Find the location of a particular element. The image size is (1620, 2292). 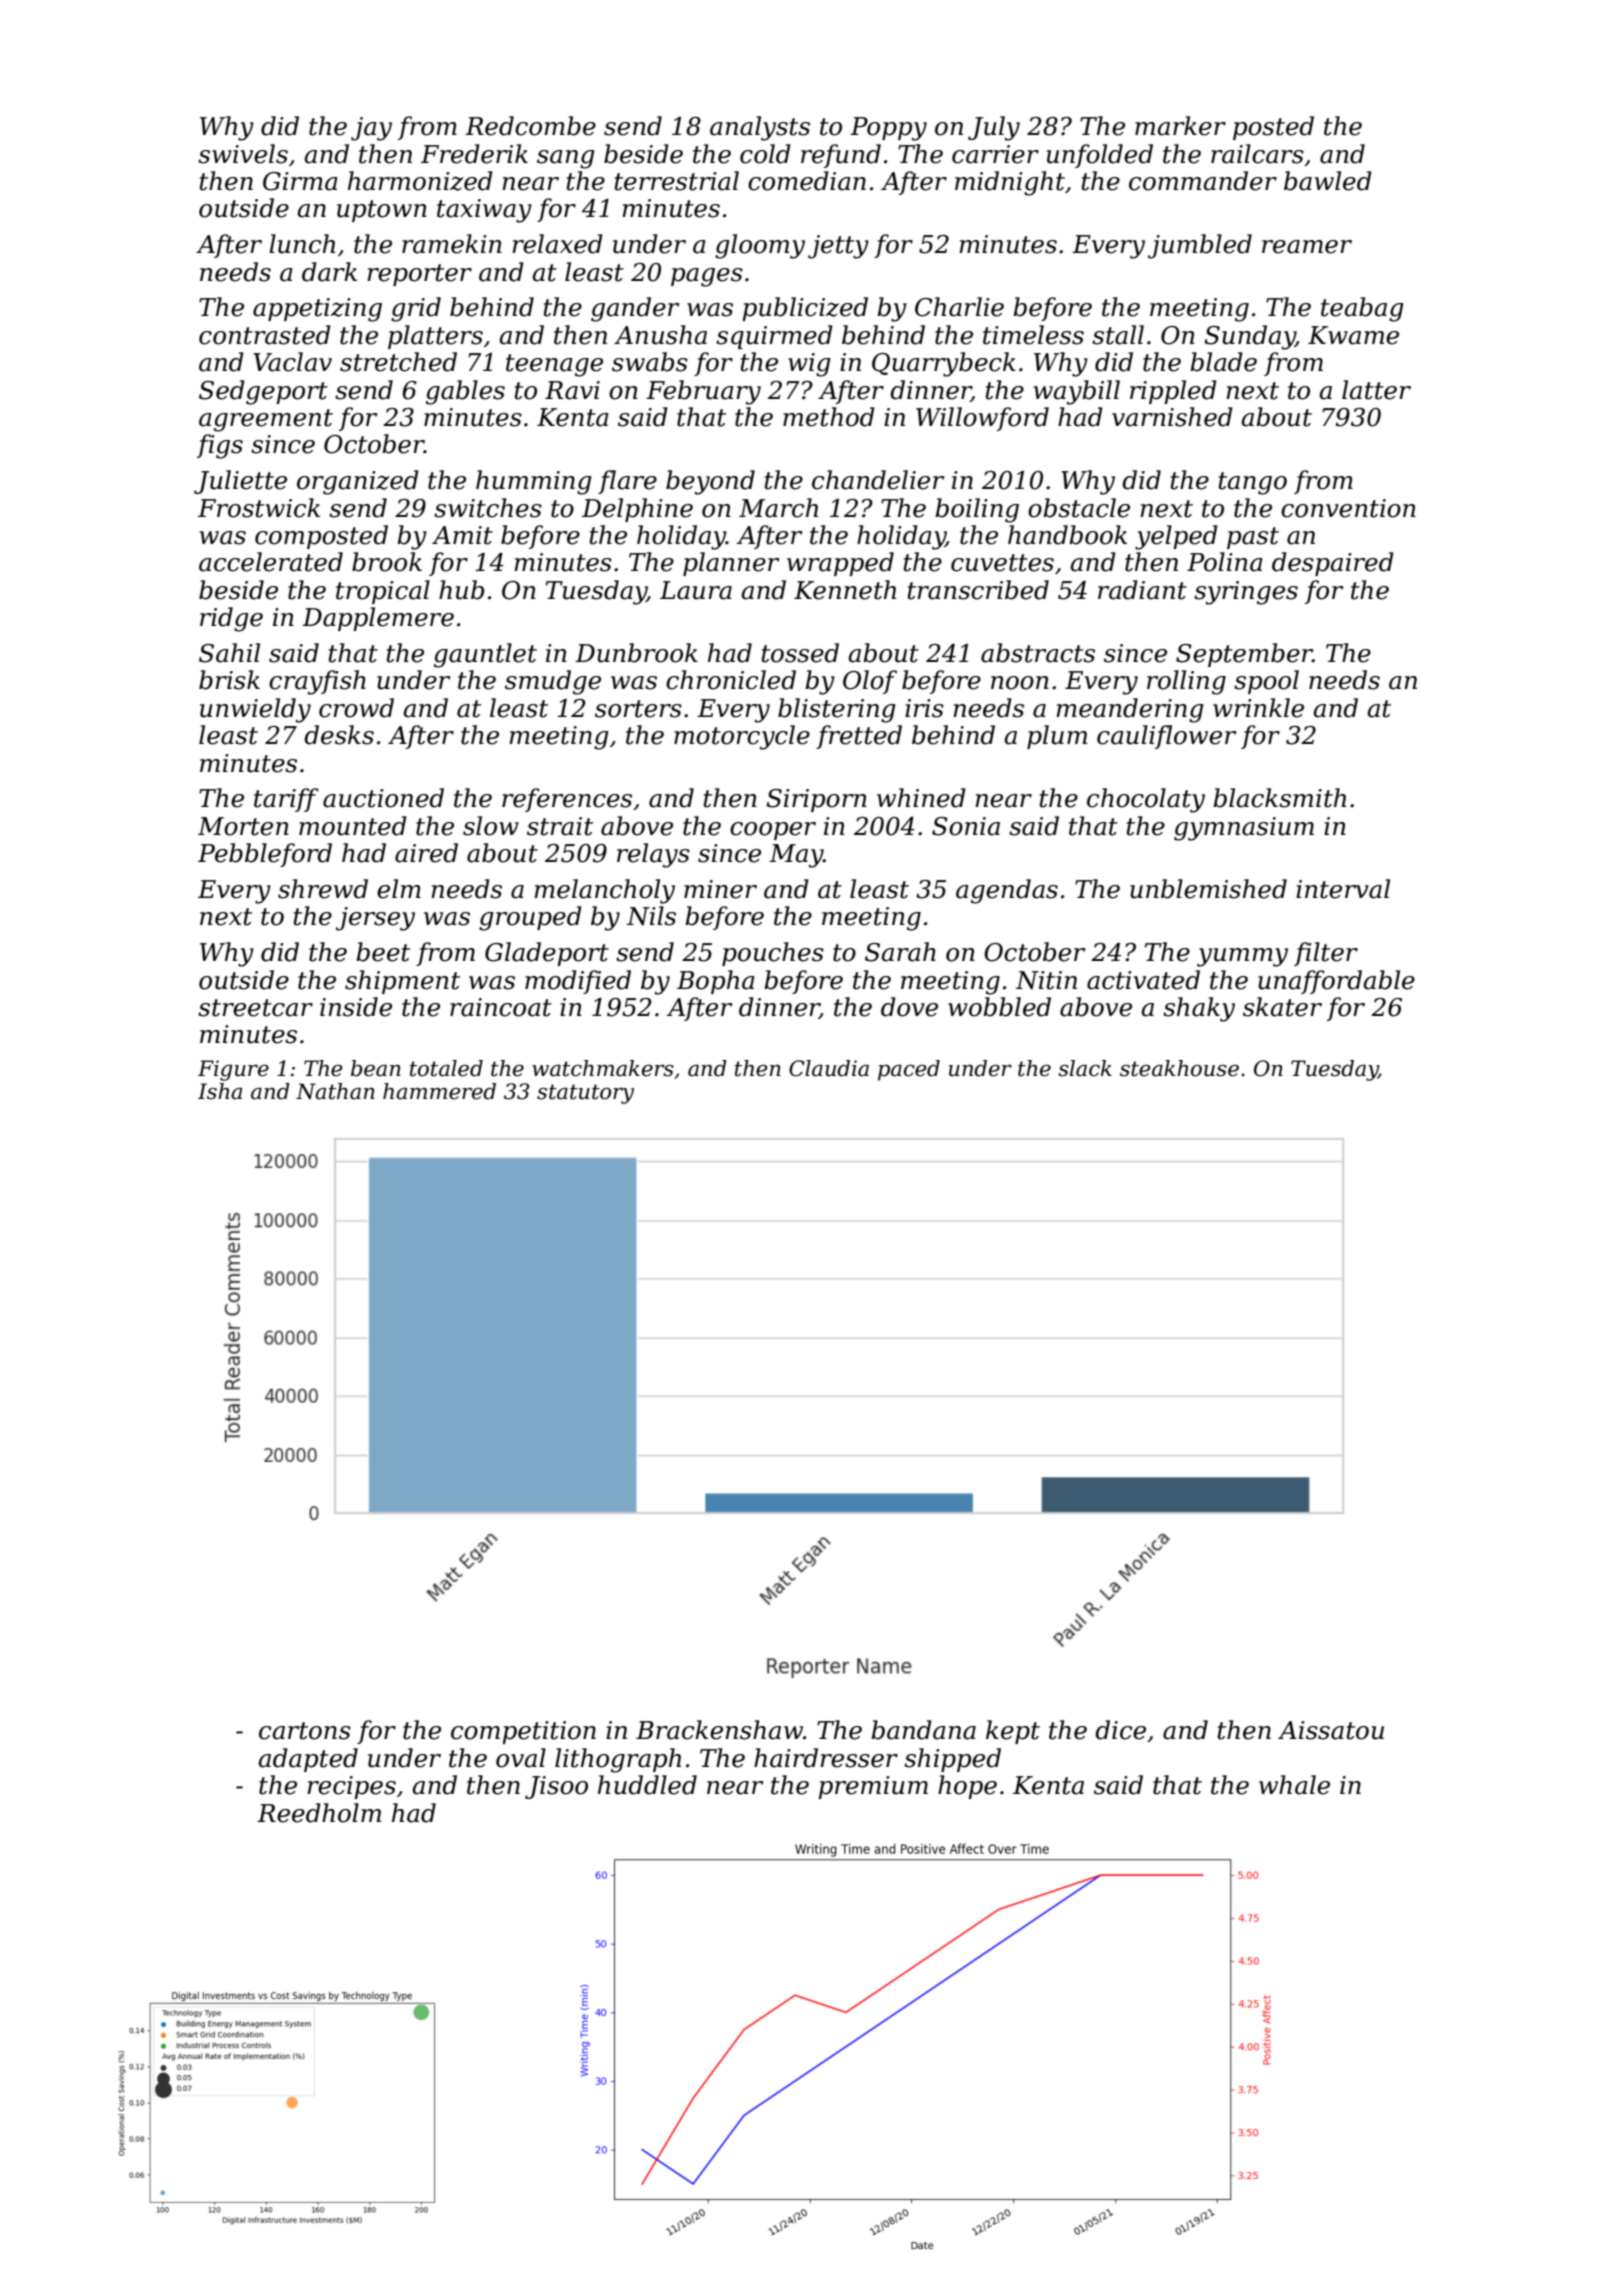

watchmakers is located at coordinates (603, 1068).
